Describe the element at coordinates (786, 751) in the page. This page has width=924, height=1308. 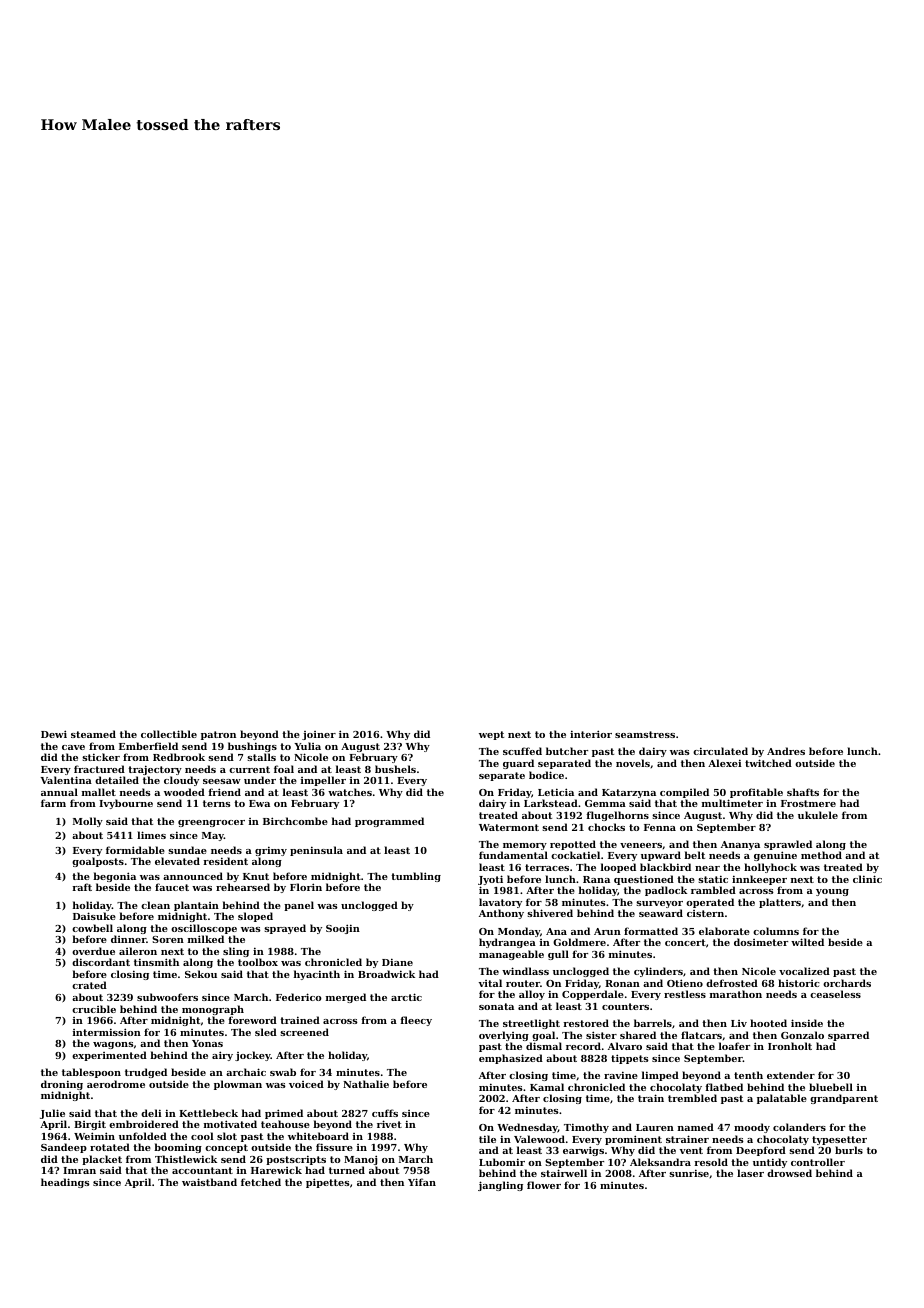
I see `Andres` at that location.
